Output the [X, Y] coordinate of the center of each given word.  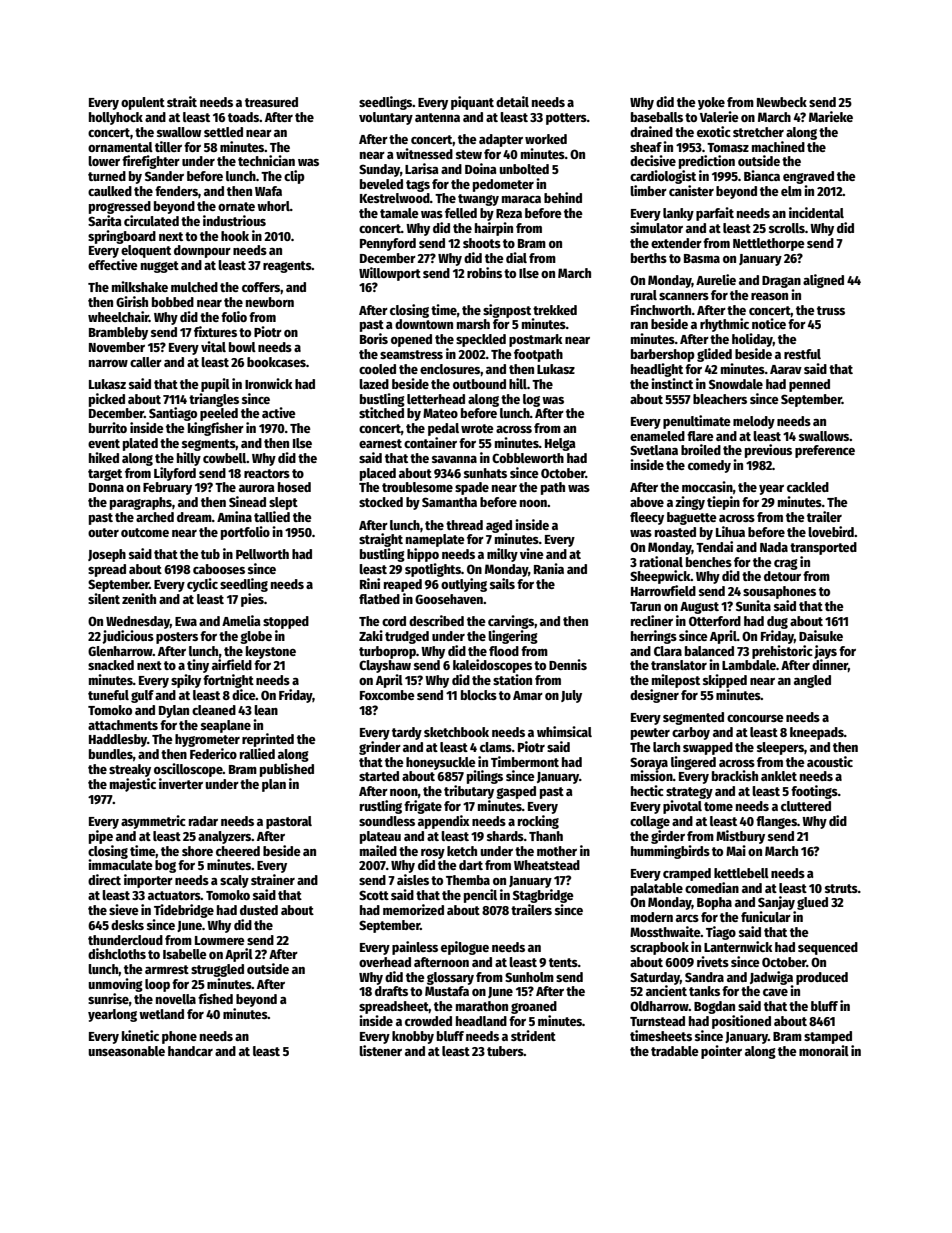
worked [546, 139]
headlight [657, 370]
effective [113, 264]
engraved [808, 177]
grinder [380, 748]
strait [182, 101]
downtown [424, 324]
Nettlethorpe [769, 244]
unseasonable [126, 1051]
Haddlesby [118, 740]
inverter [181, 783]
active [279, 412]
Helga [560, 444]
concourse [755, 718]
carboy [691, 733]
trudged [407, 637]
